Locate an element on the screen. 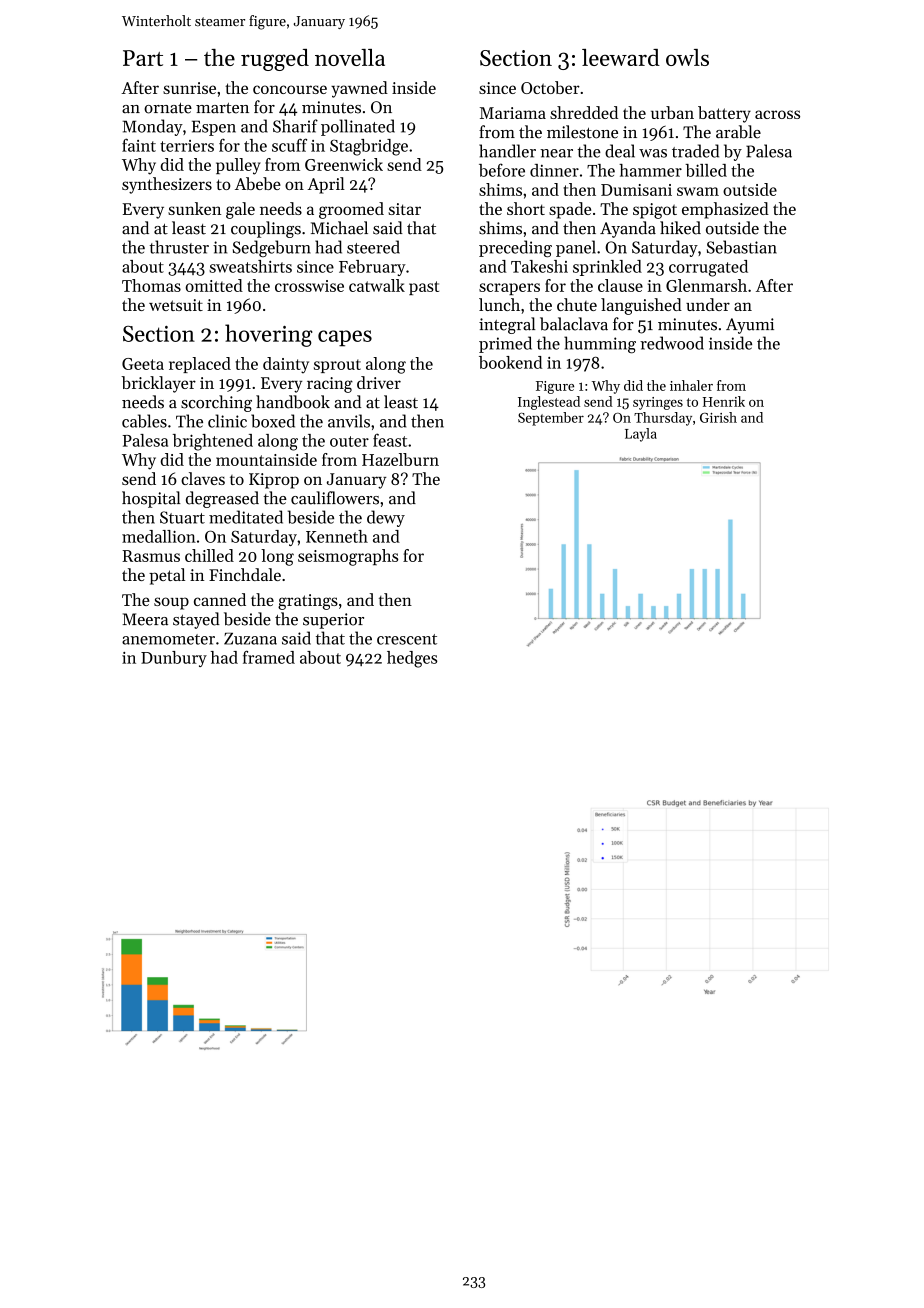  leeward is located at coordinates (621, 57).
